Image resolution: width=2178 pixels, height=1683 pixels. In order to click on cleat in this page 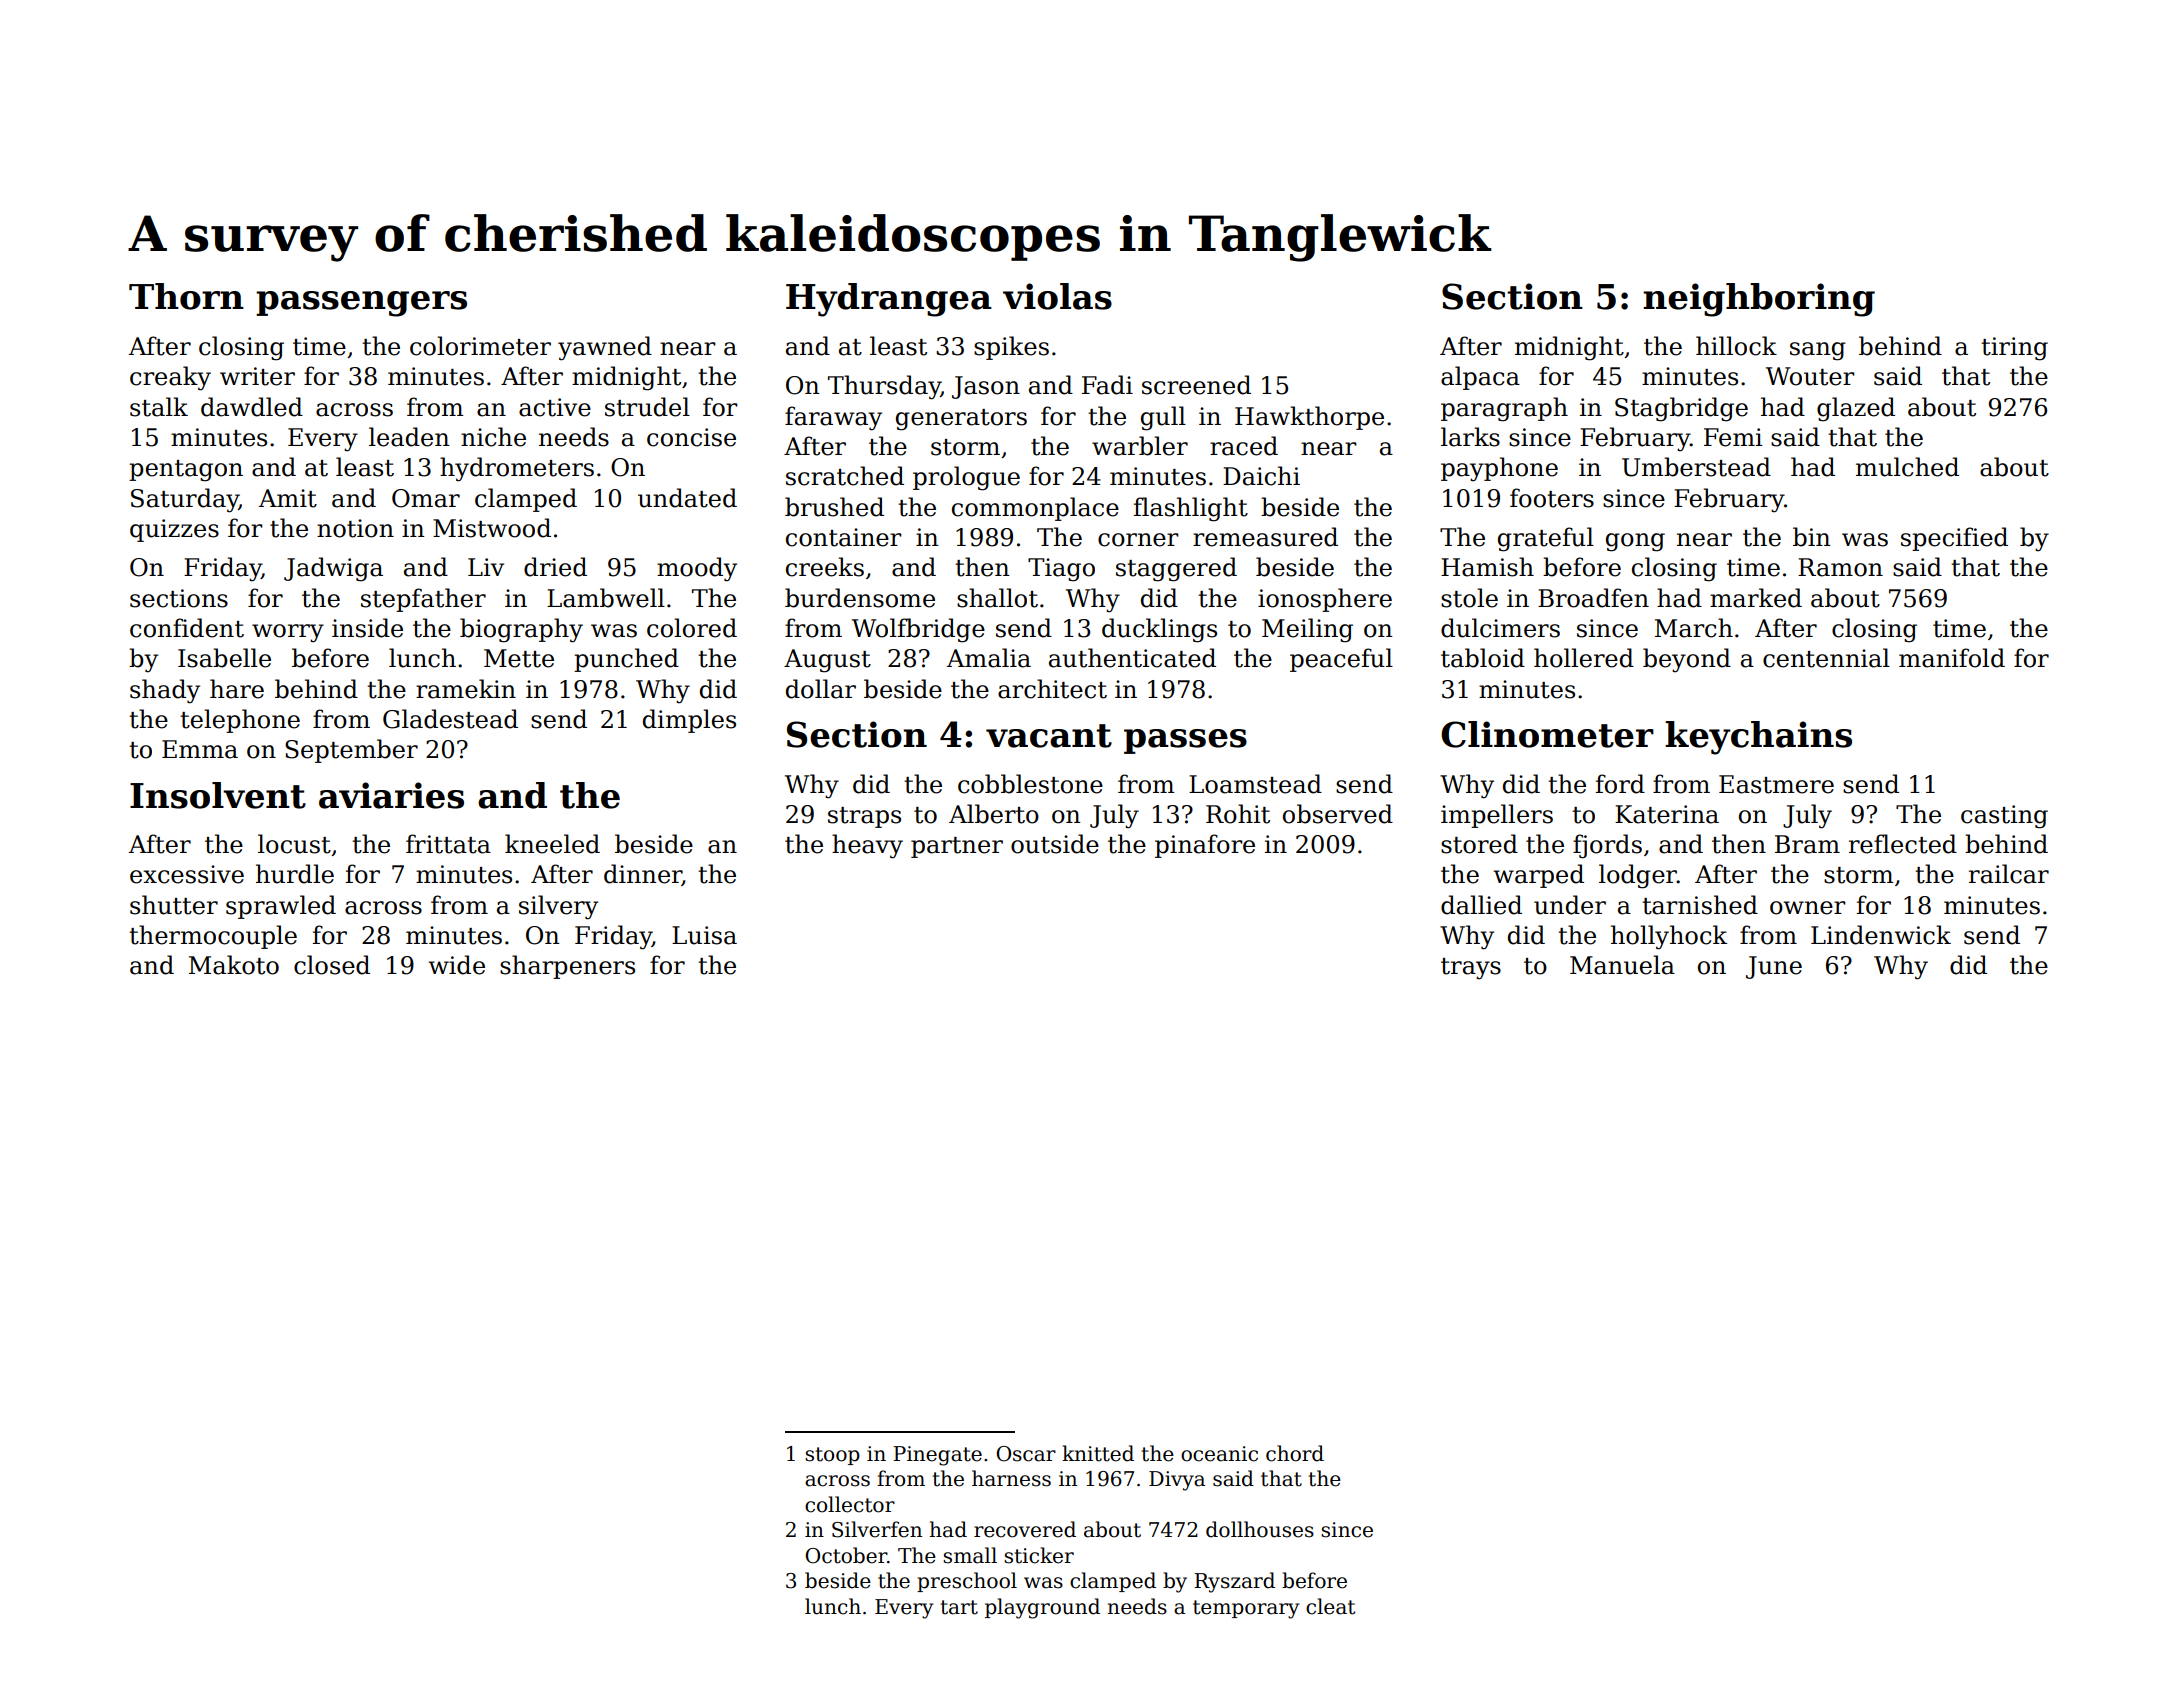, I will do `click(1330, 1606)`.
